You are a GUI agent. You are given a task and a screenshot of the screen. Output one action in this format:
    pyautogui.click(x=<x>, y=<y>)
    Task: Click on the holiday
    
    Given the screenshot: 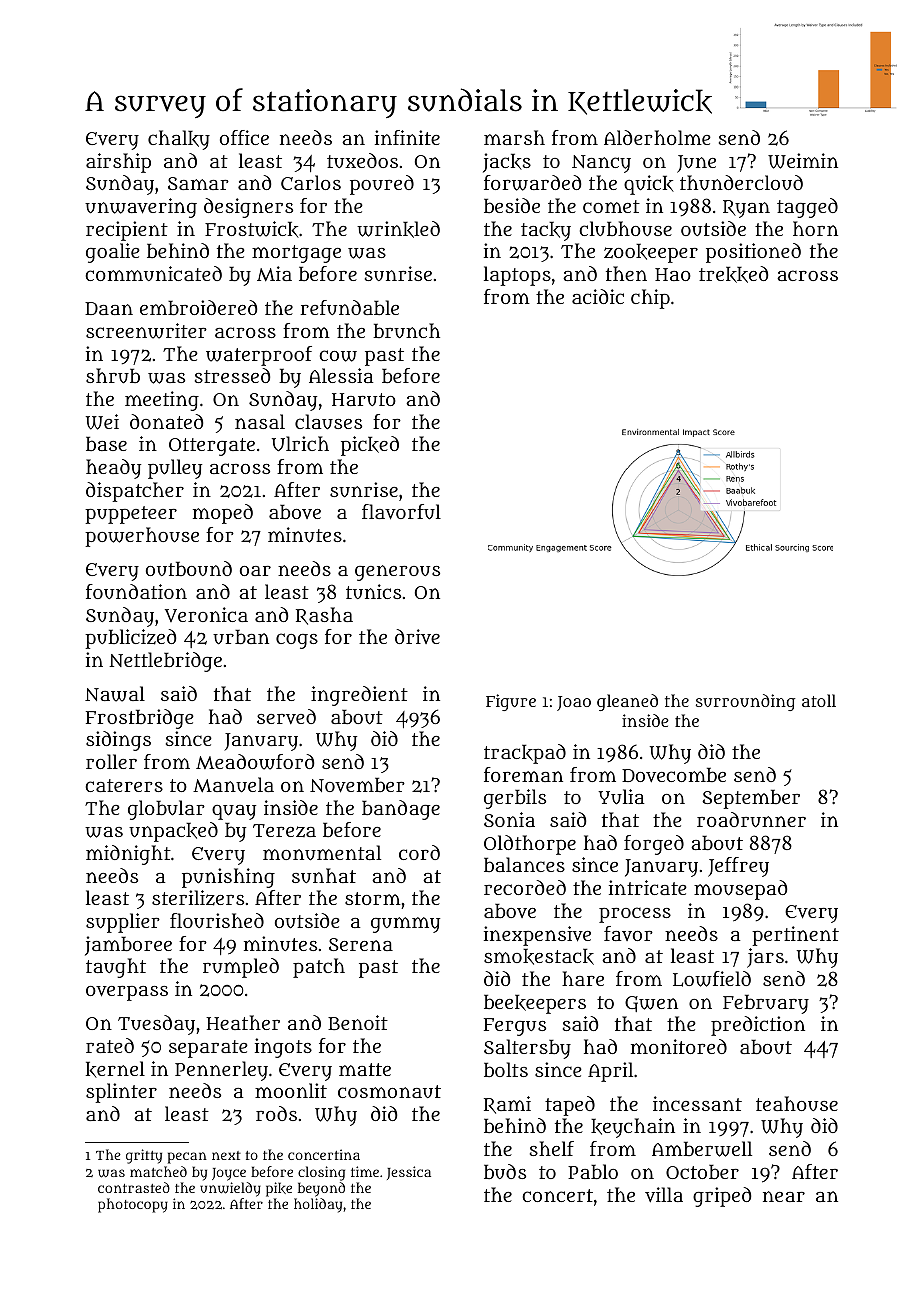 What is the action you would take?
    pyautogui.click(x=318, y=1205)
